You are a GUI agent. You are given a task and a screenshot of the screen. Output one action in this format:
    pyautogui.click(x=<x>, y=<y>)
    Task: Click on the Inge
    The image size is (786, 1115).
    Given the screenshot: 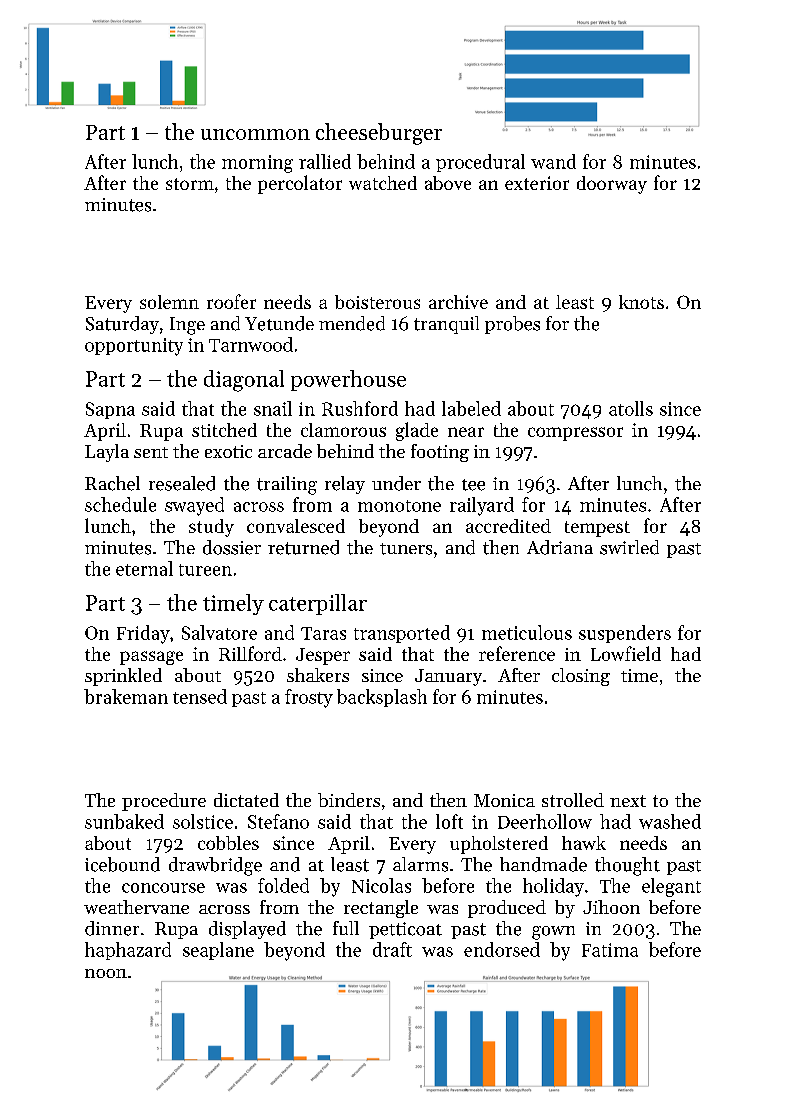 What is the action you would take?
    pyautogui.click(x=187, y=326)
